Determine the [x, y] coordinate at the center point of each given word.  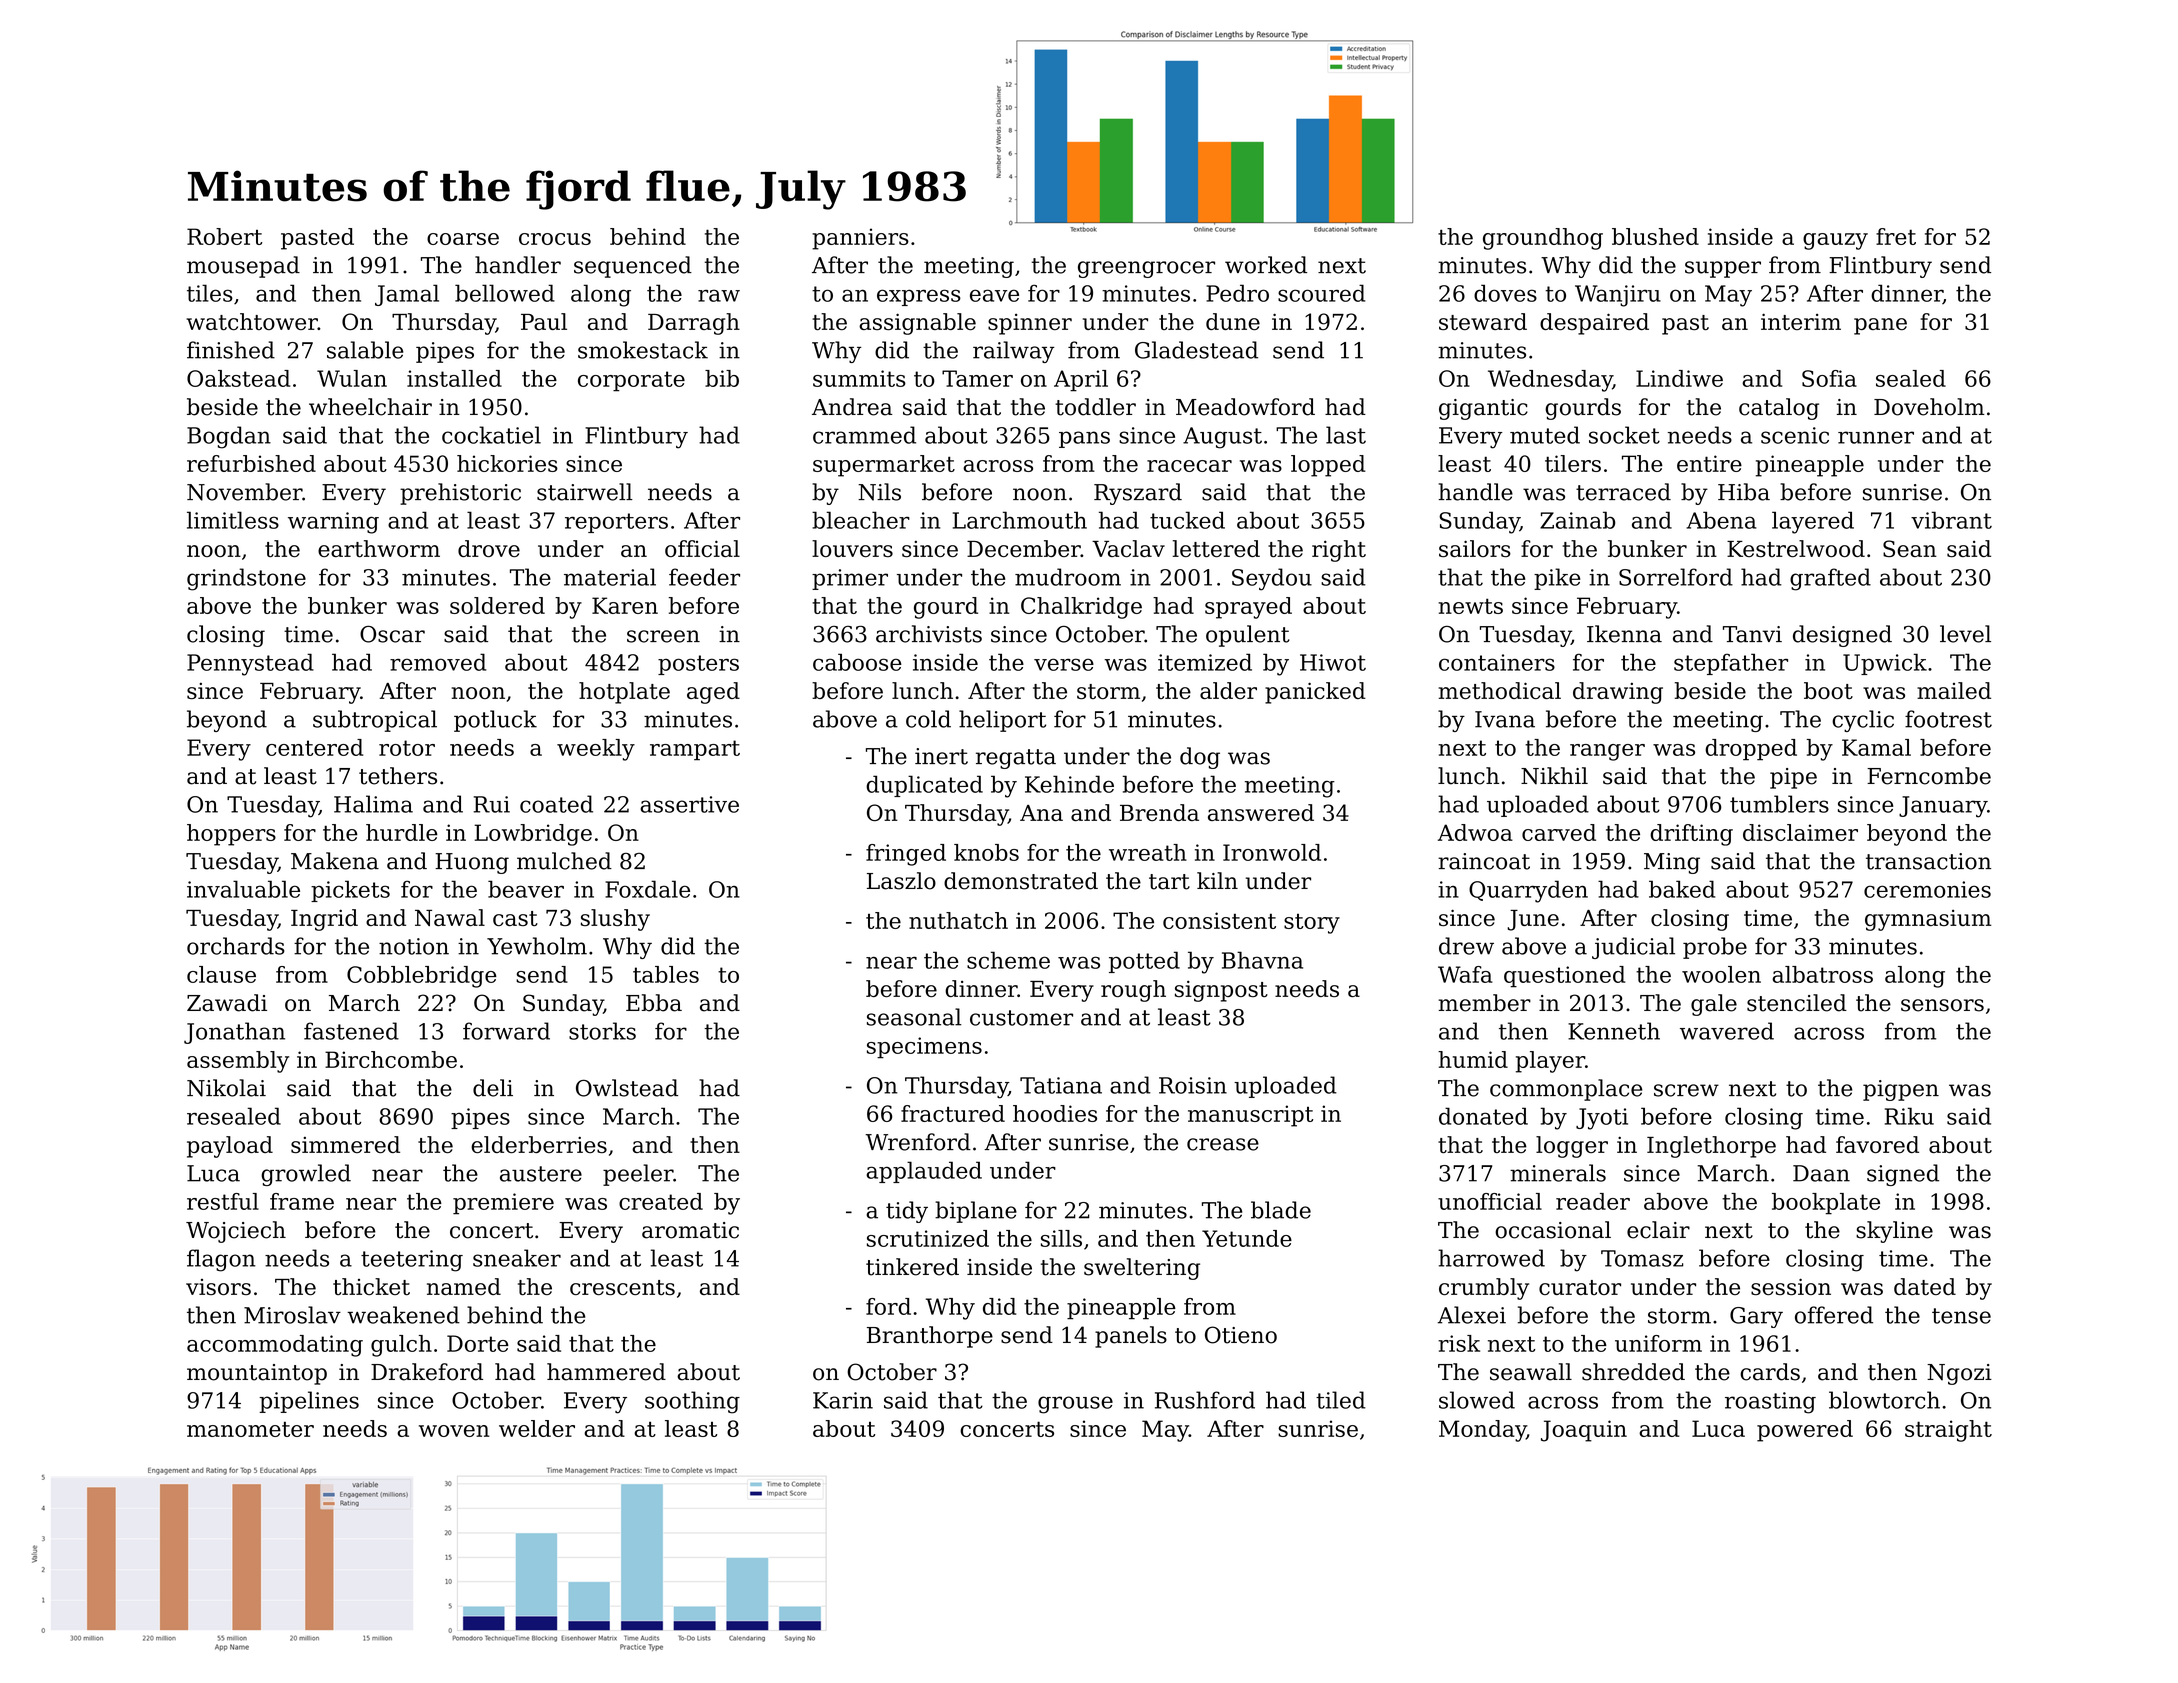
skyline [1894, 1232]
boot [1828, 690]
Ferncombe [1929, 776]
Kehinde [1069, 784]
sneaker [517, 1258]
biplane [976, 1212]
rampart [695, 750]
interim [1801, 321]
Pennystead [250, 664]
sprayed [1248, 608]
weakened [403, 1315]
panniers [860, 239]
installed [454, 378]
